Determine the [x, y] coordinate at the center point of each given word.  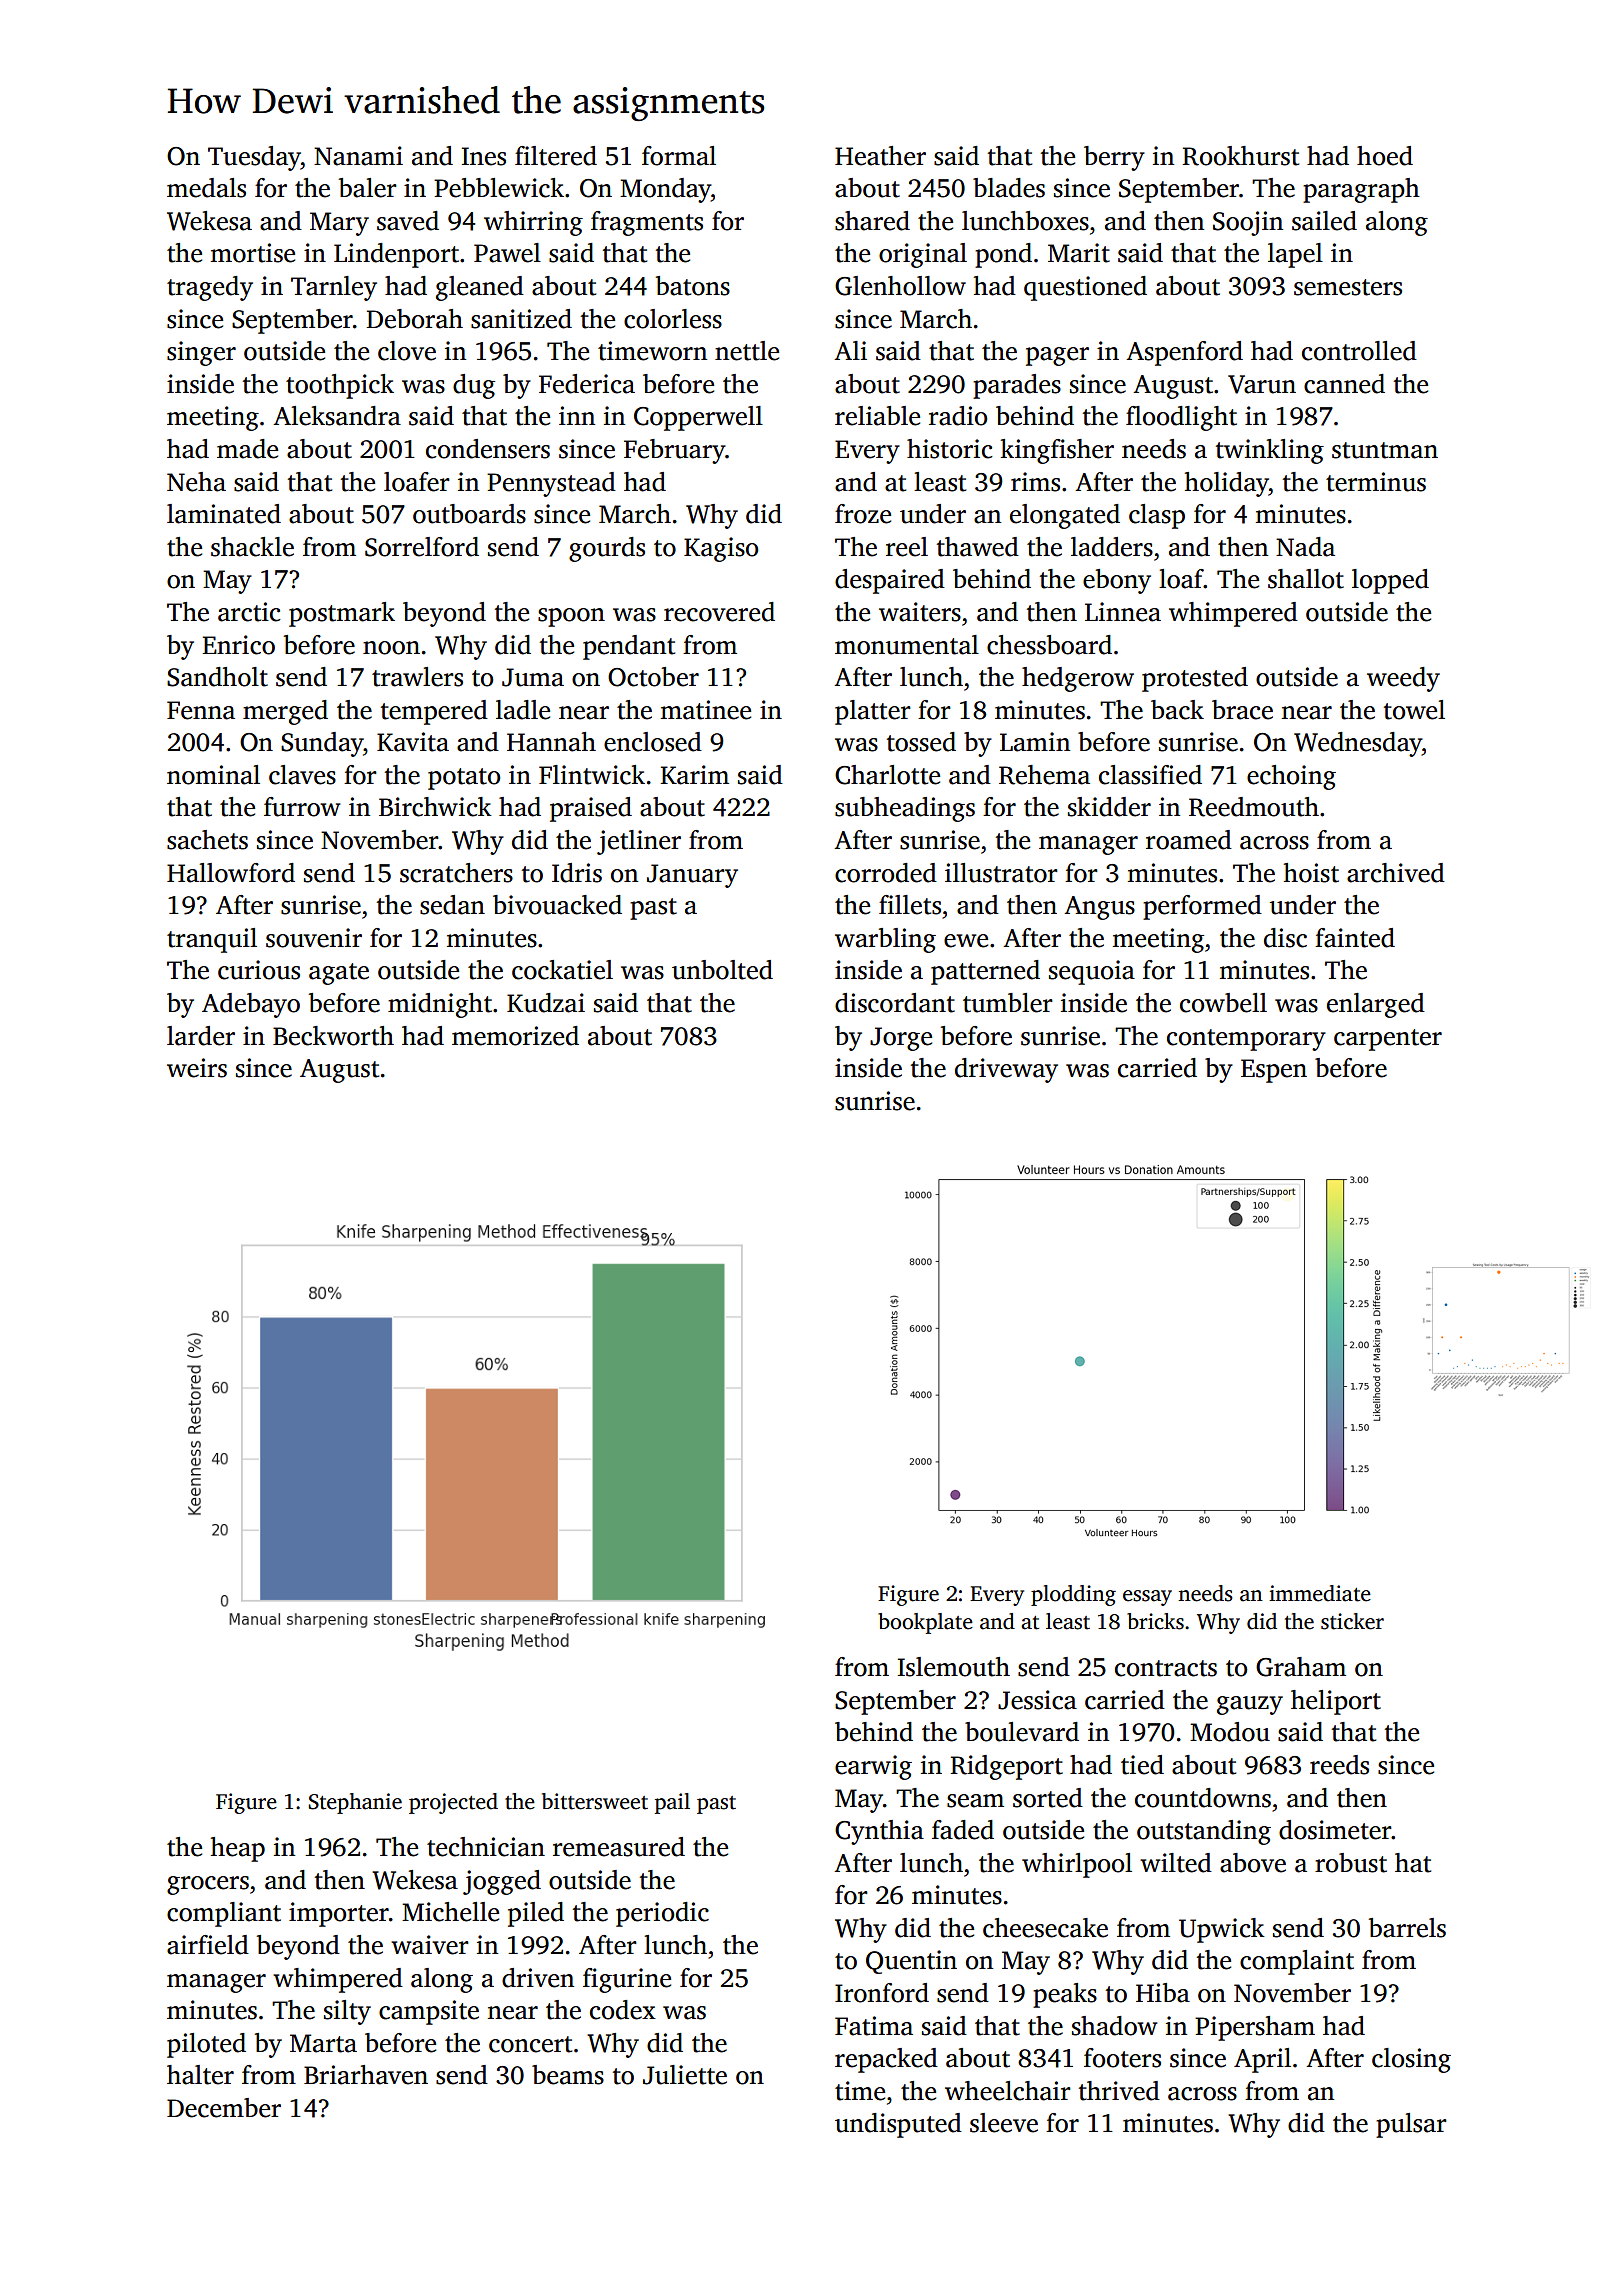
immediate [1320, 1593]
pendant [629, 647]
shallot [1306, 579]
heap [238, 1849]
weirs [197, 1068]
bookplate [925, 1623]
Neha [196, 482]
